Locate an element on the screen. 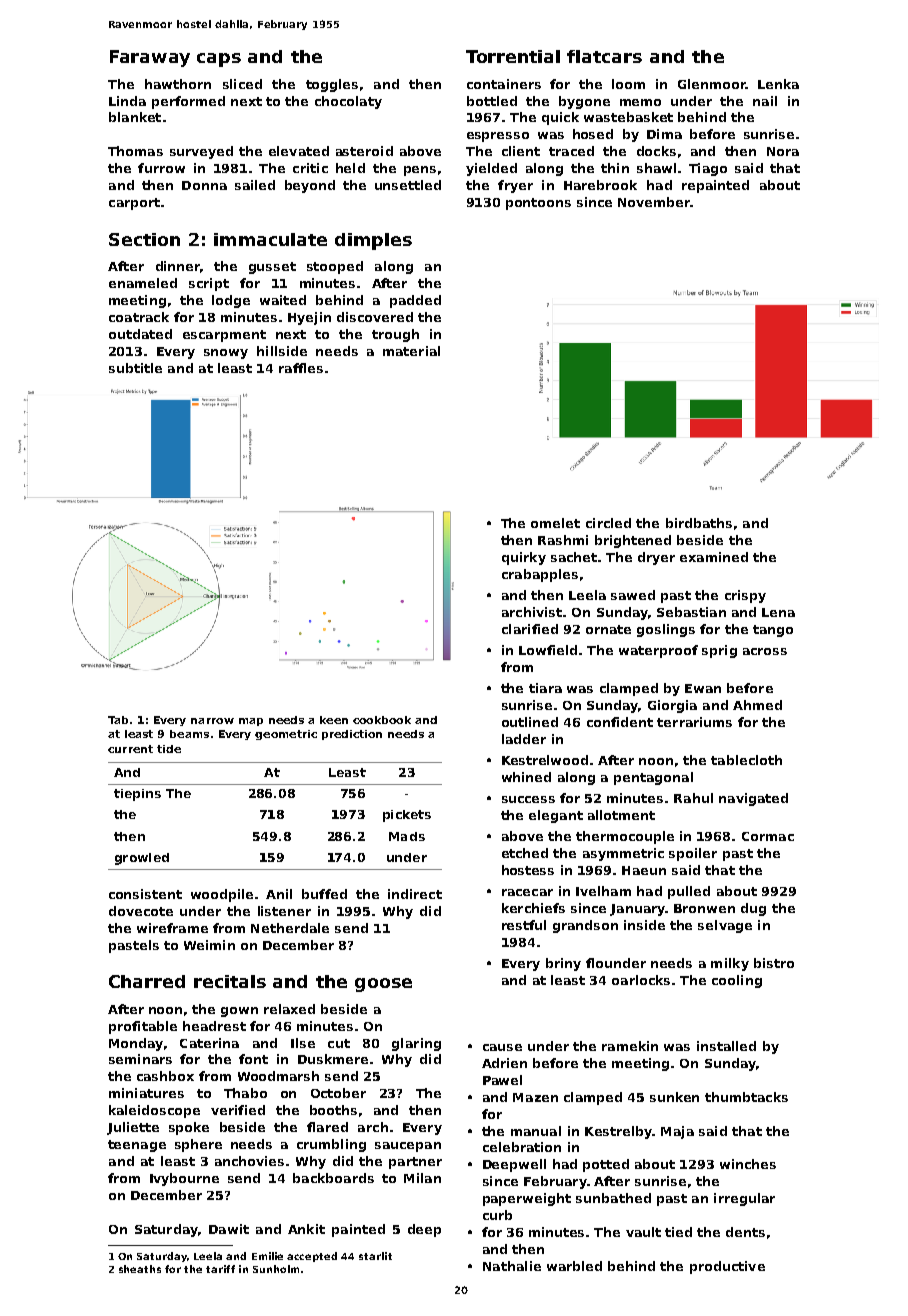 This screenshot has width=908, height=1316. starlit is located at coordinates (375, 1256).
